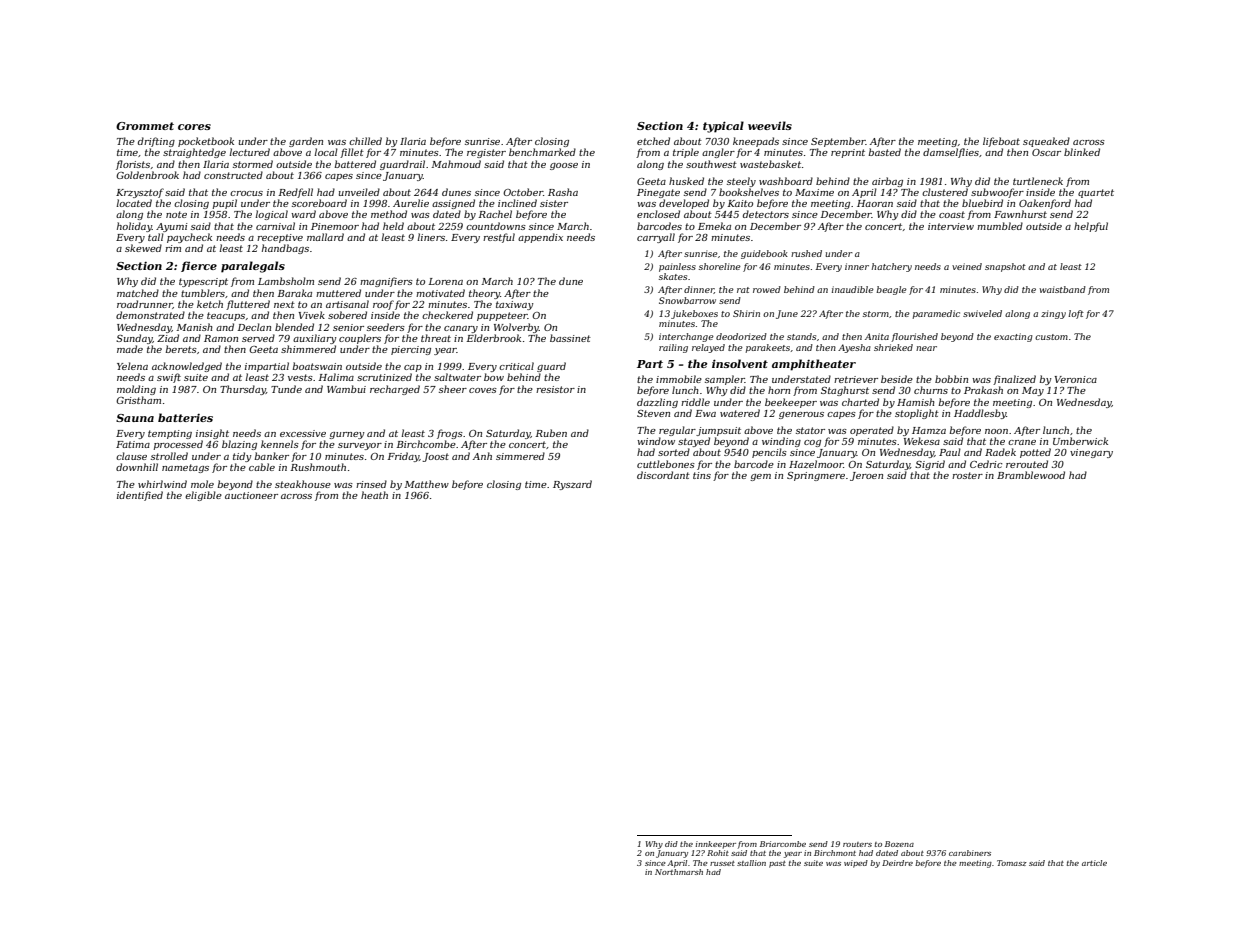 Image resolution: width=1233 pixels, height=952 pixels. I want to click on Deirdre, so click(897, 863).
